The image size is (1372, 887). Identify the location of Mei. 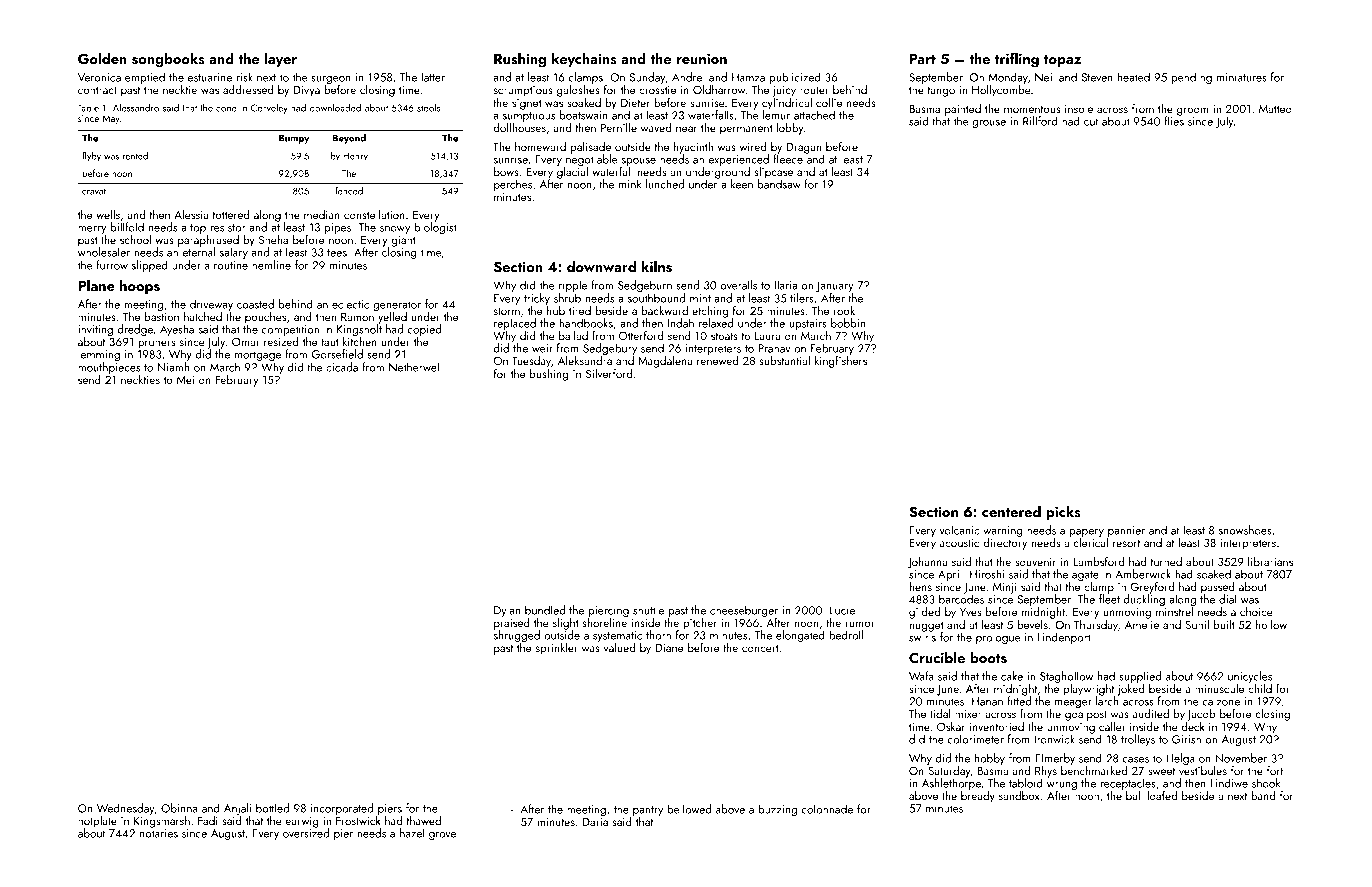
(185, 380).
